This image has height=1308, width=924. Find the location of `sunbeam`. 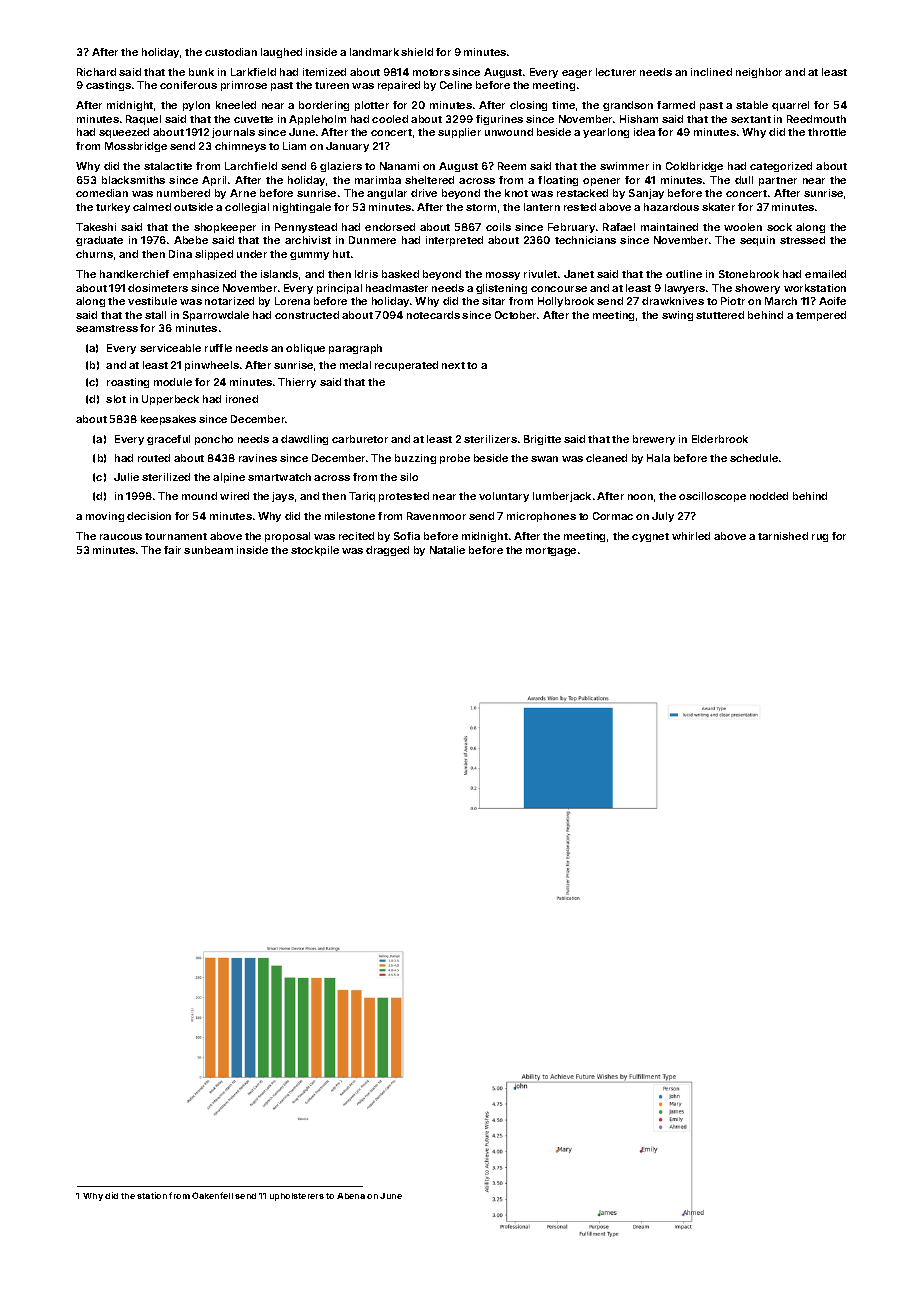

sunbeam is located at coordinates (208, 550).
